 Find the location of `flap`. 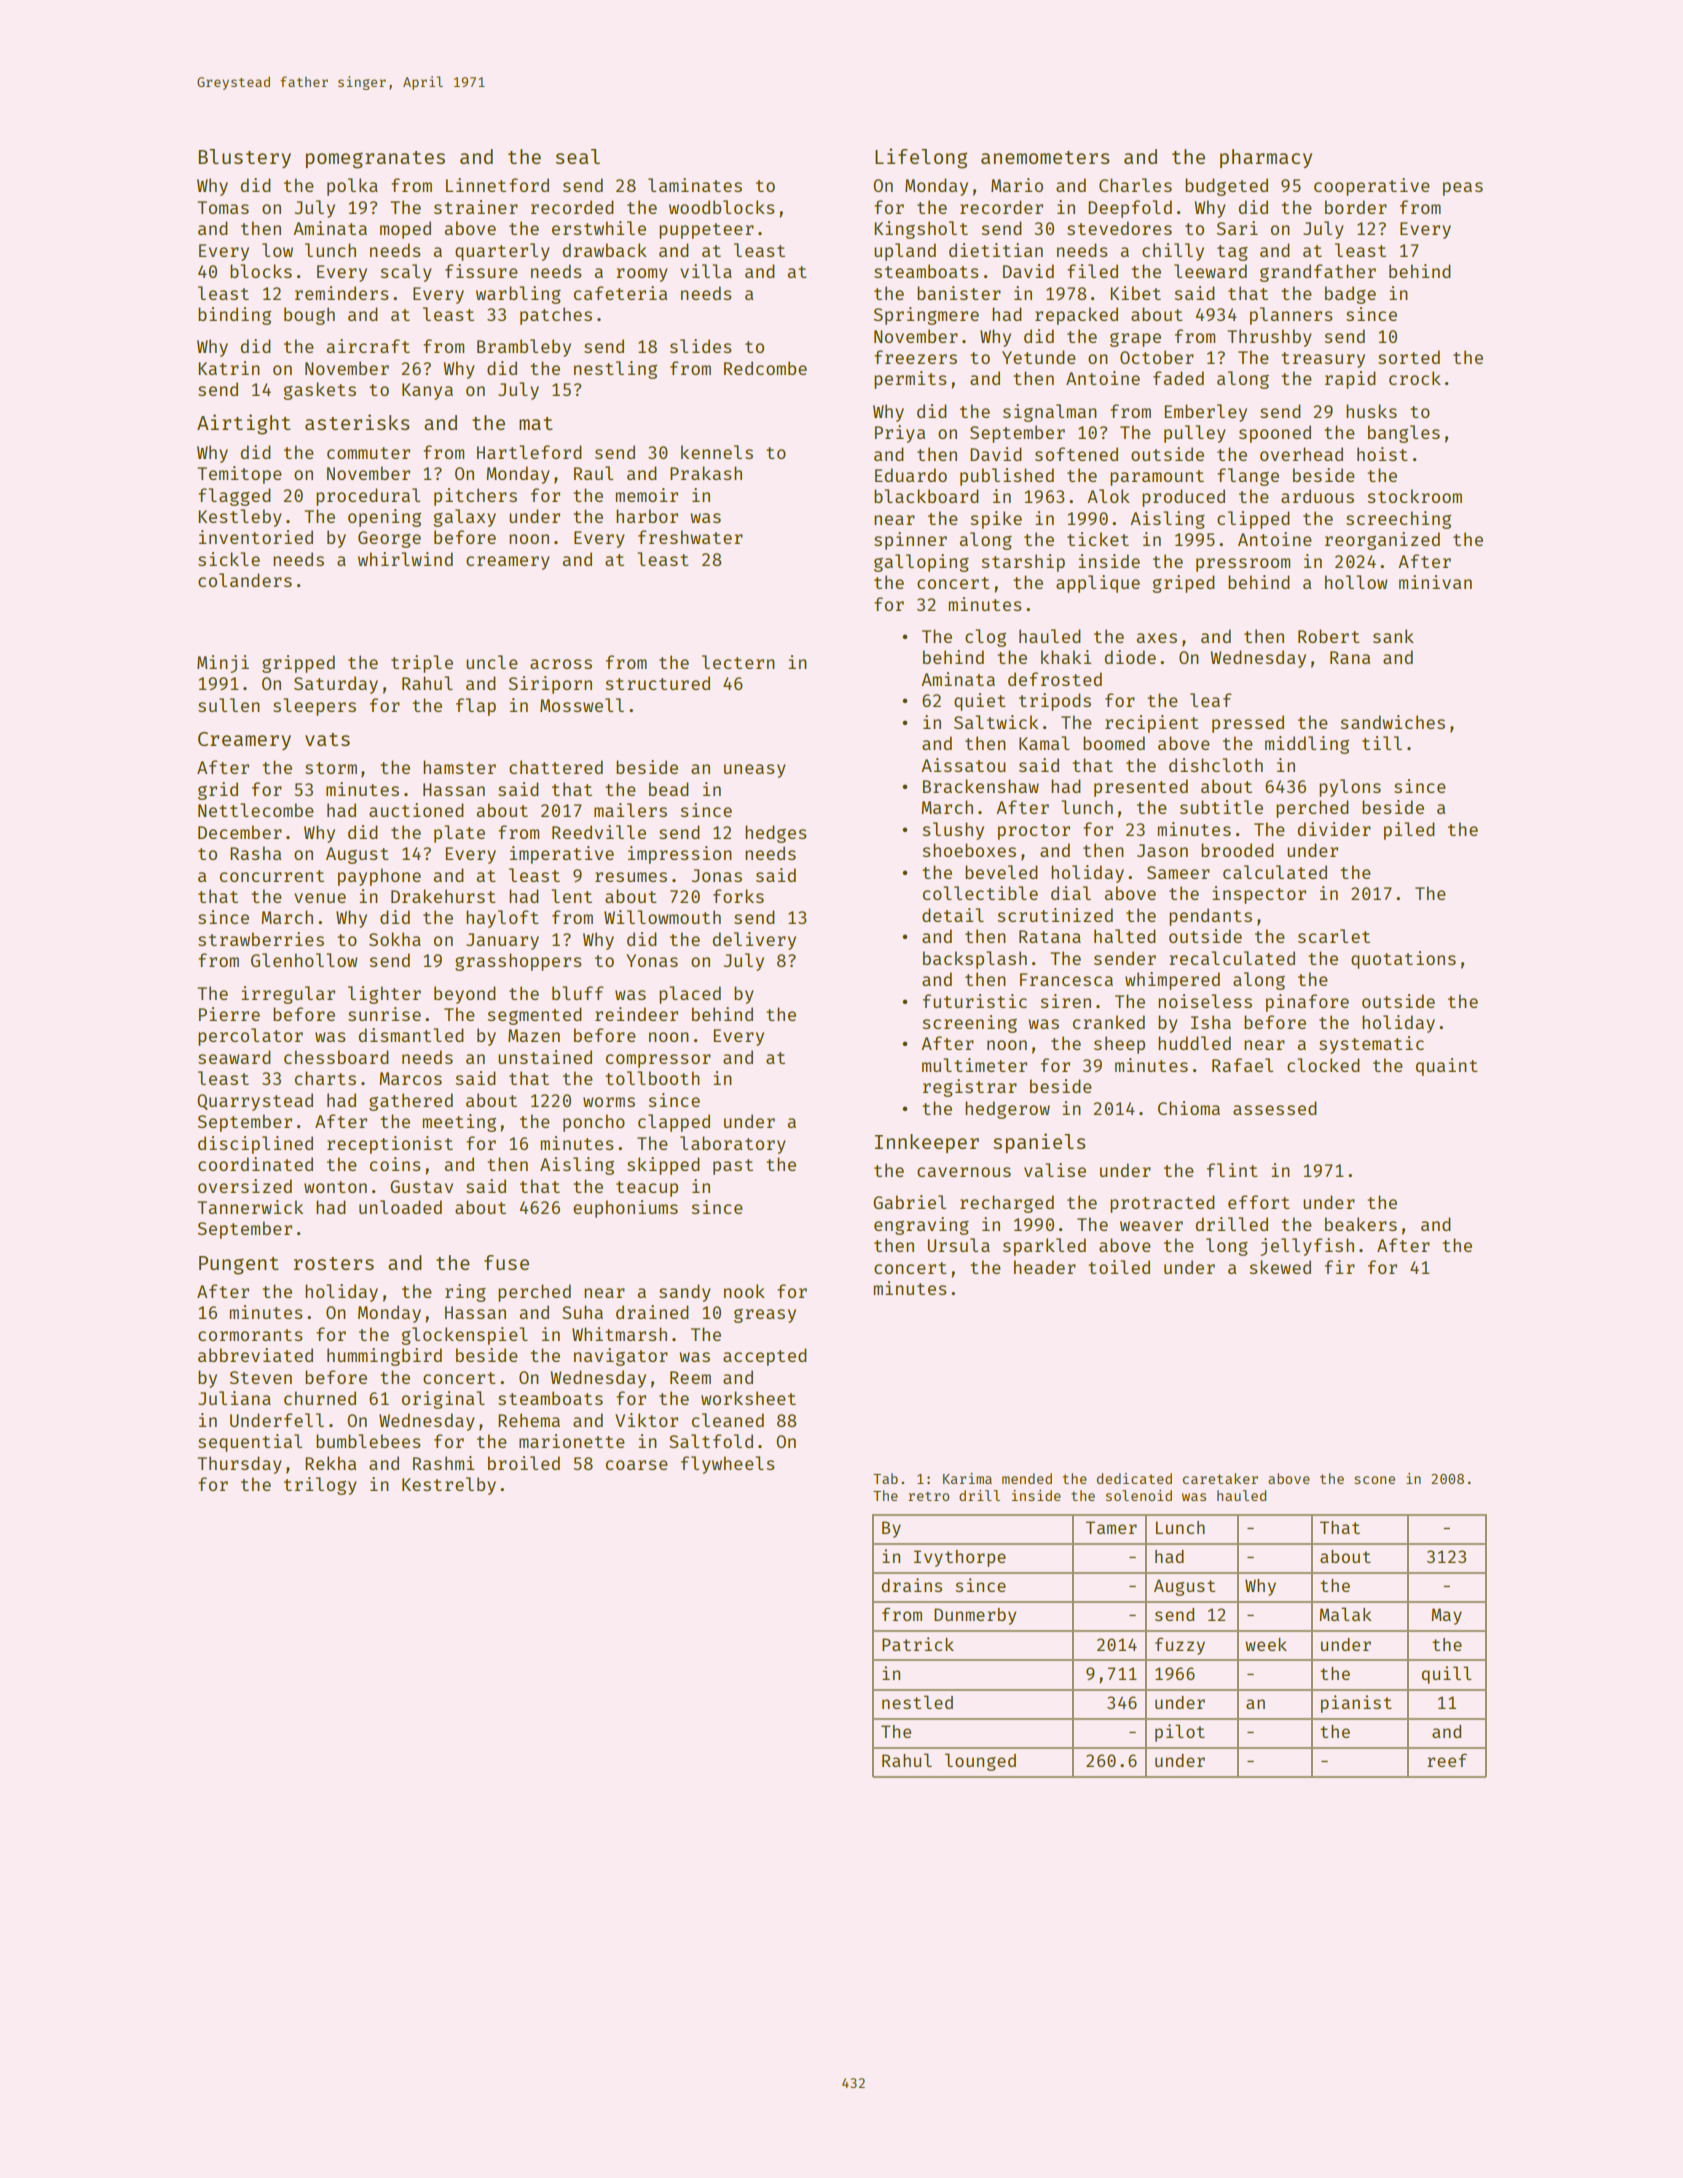

flap is located at coordinates (476, 707).
